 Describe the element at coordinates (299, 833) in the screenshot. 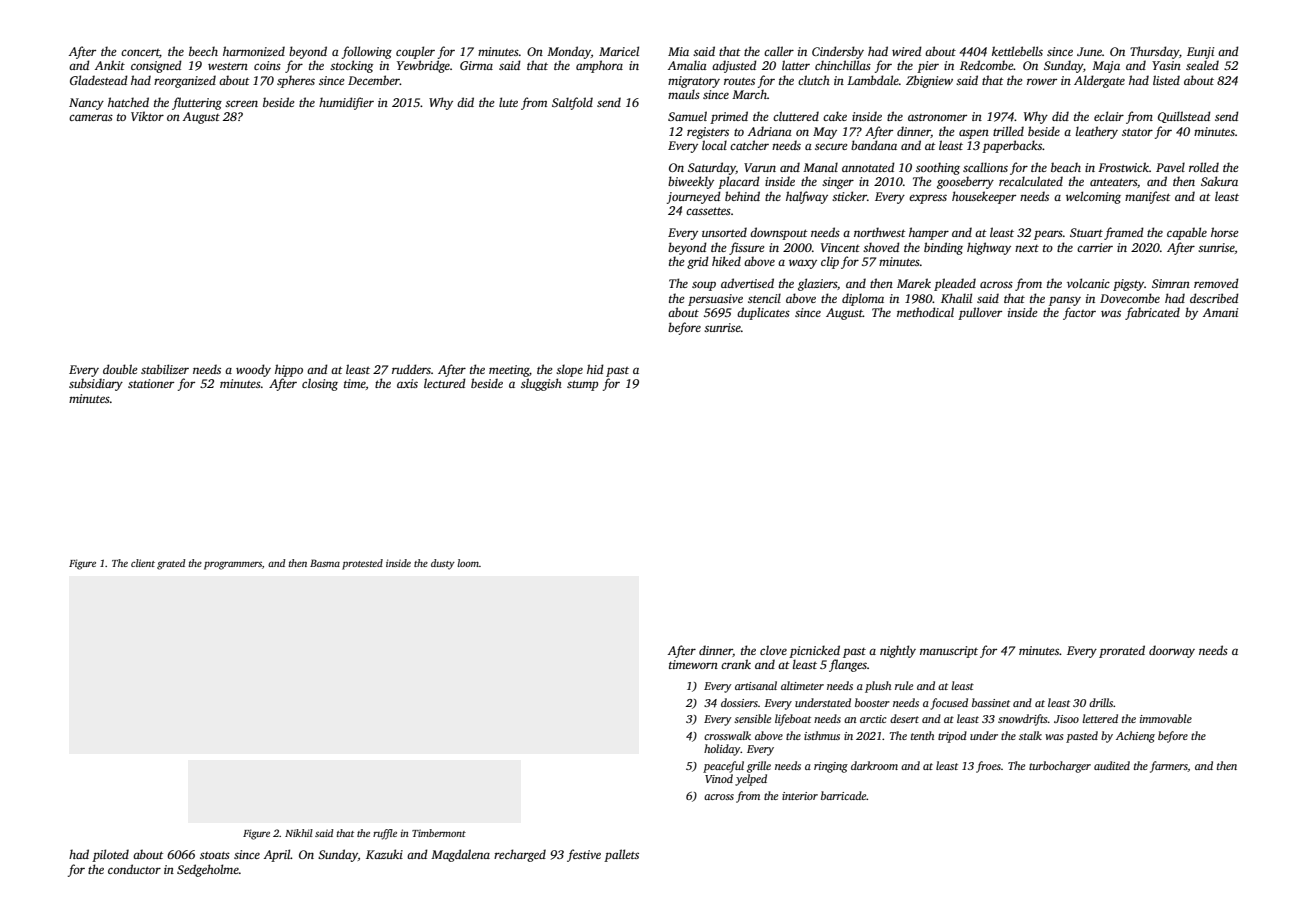

I see `Nikhil` at that location.
